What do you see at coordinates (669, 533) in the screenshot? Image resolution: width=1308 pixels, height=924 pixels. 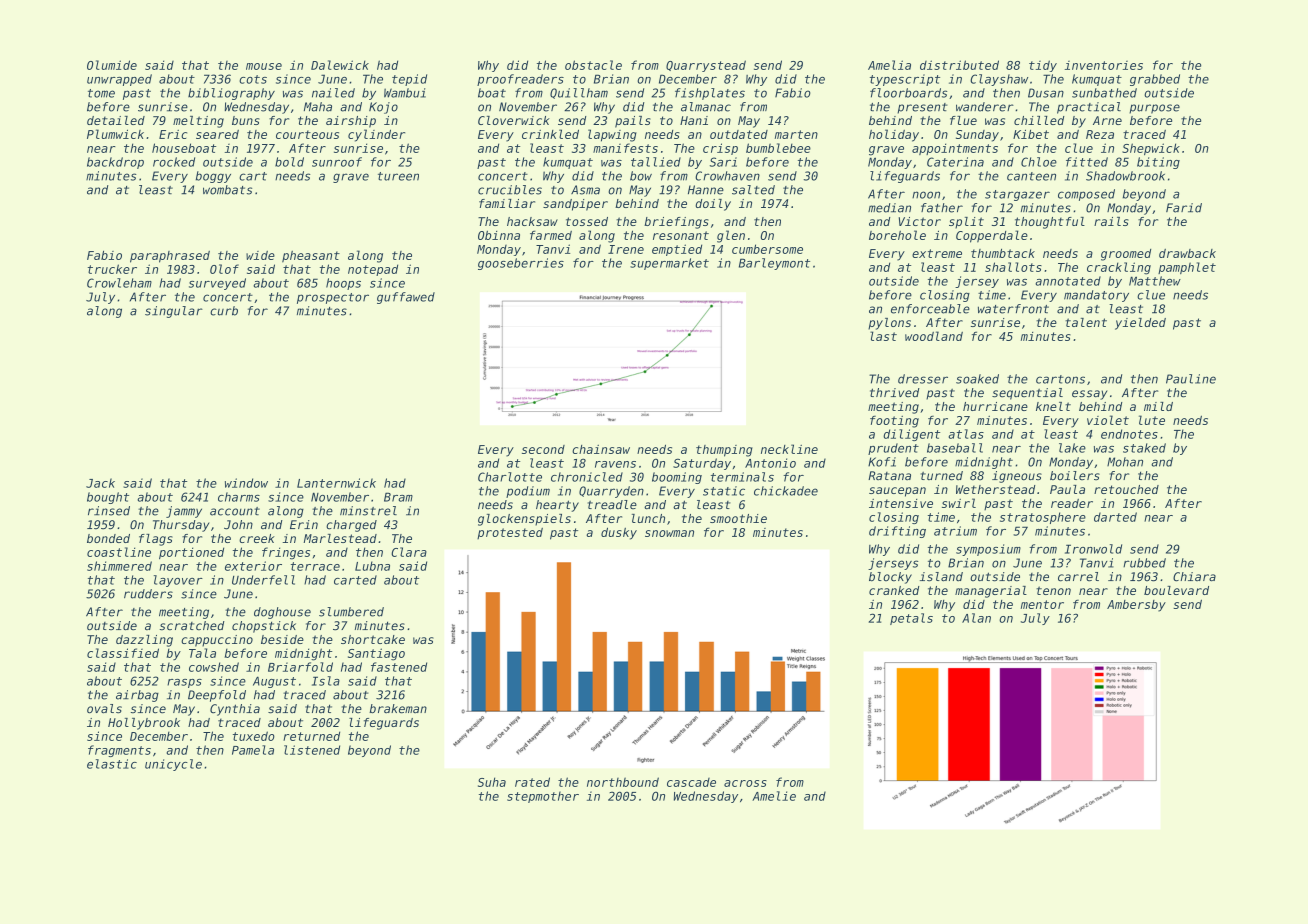 I see `snowman` at bounding box center [669, 533].
